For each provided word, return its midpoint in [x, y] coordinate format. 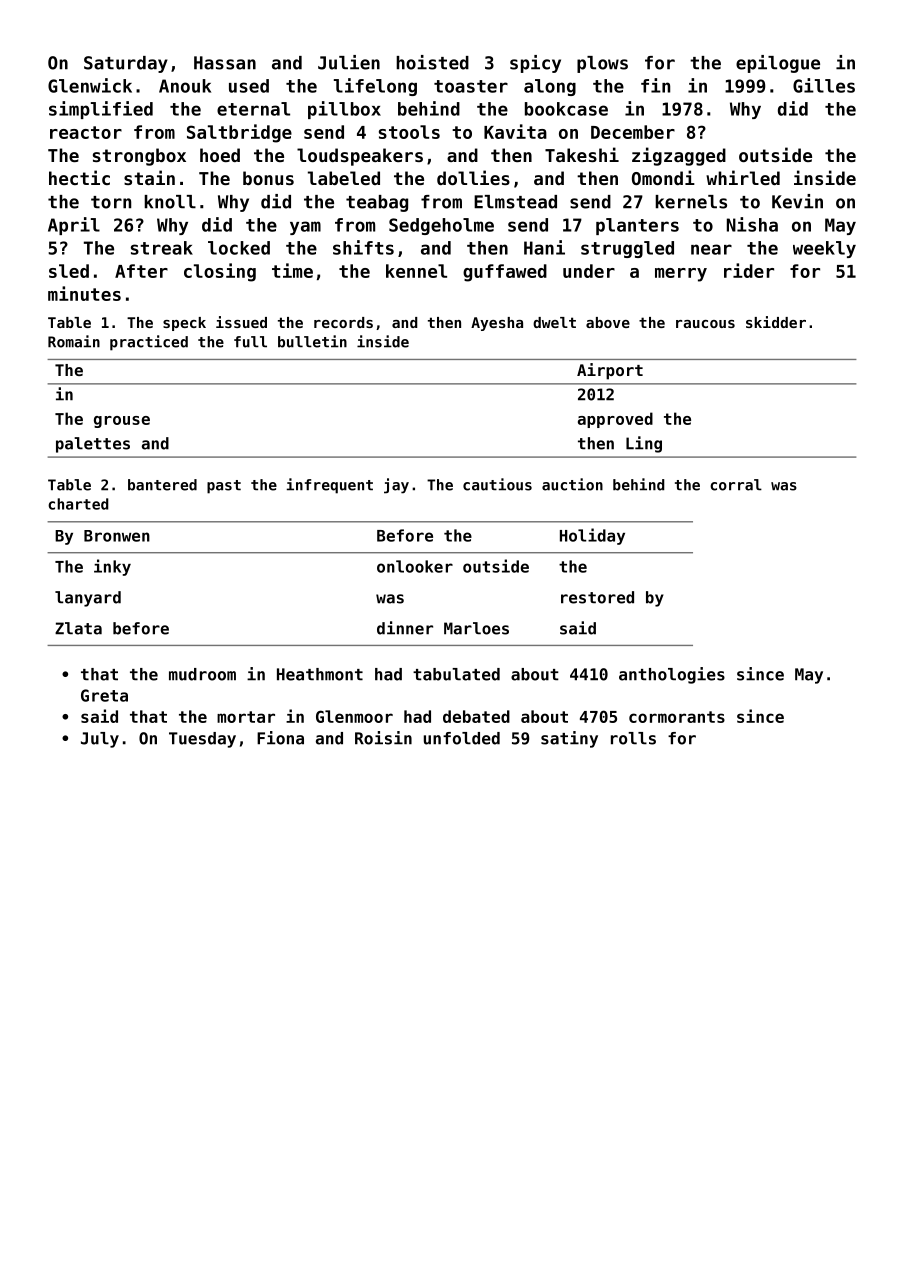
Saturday [126, 64]
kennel [416, 271]
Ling [644, 444]
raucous [705, 324]
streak [162, 248]
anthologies [672, 675]
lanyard [88, 599]
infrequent [330, 486]
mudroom [202, 674]
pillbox [344, 110]
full [250, 342]
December [633, 132]
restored [597, 597]
